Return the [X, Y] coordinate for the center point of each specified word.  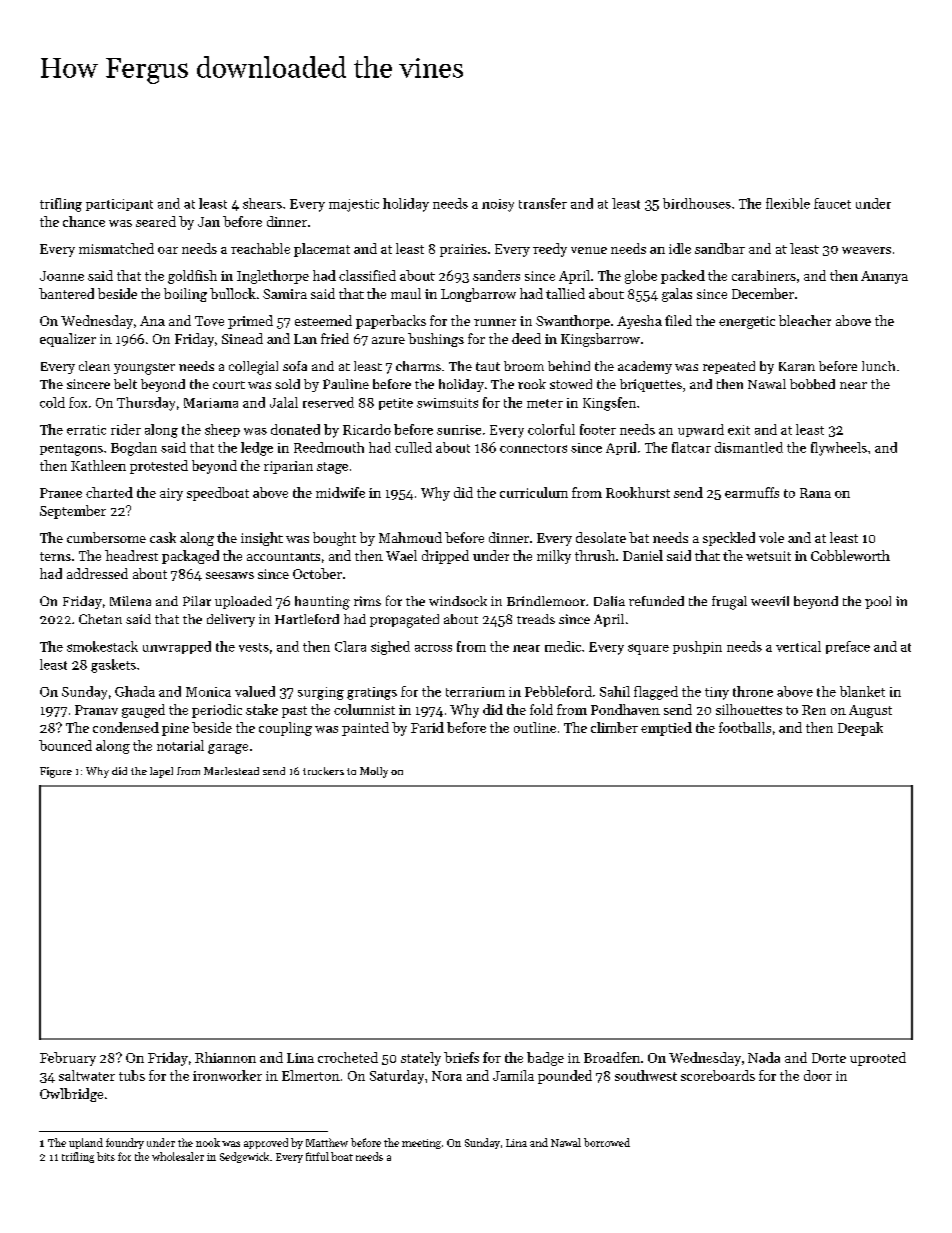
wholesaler [178, 1156]
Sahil [615, 691]
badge [545, 1059]
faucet [832, 203]
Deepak [860, 729]
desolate [601, 537]
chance [84, 221]
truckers [323, 771]
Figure [56, 772]
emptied [666, 729]
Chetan [100, 619]
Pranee [61, 493]
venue [589, 250]
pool [878, 602]
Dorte [829, 1058]
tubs [132, 1075]
